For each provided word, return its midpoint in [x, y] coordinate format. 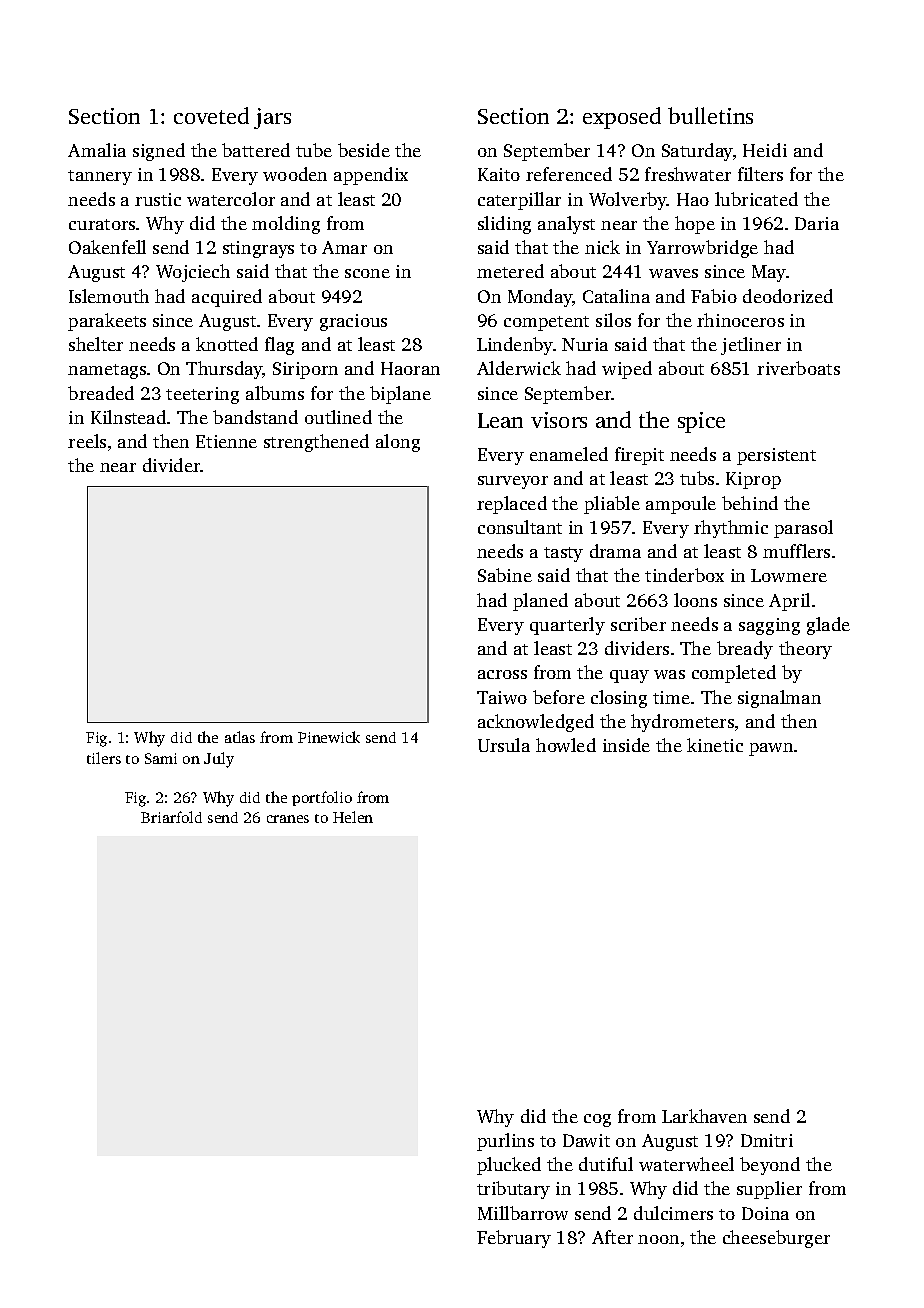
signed [159, 152]
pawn [771, 749]
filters [760, 174]
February [514, 1239]
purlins [505, 1142]
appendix [371, 176]
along [398, 443]
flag [279, 346]
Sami [161, 758]
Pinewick [329, 737]
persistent [776, 456]
